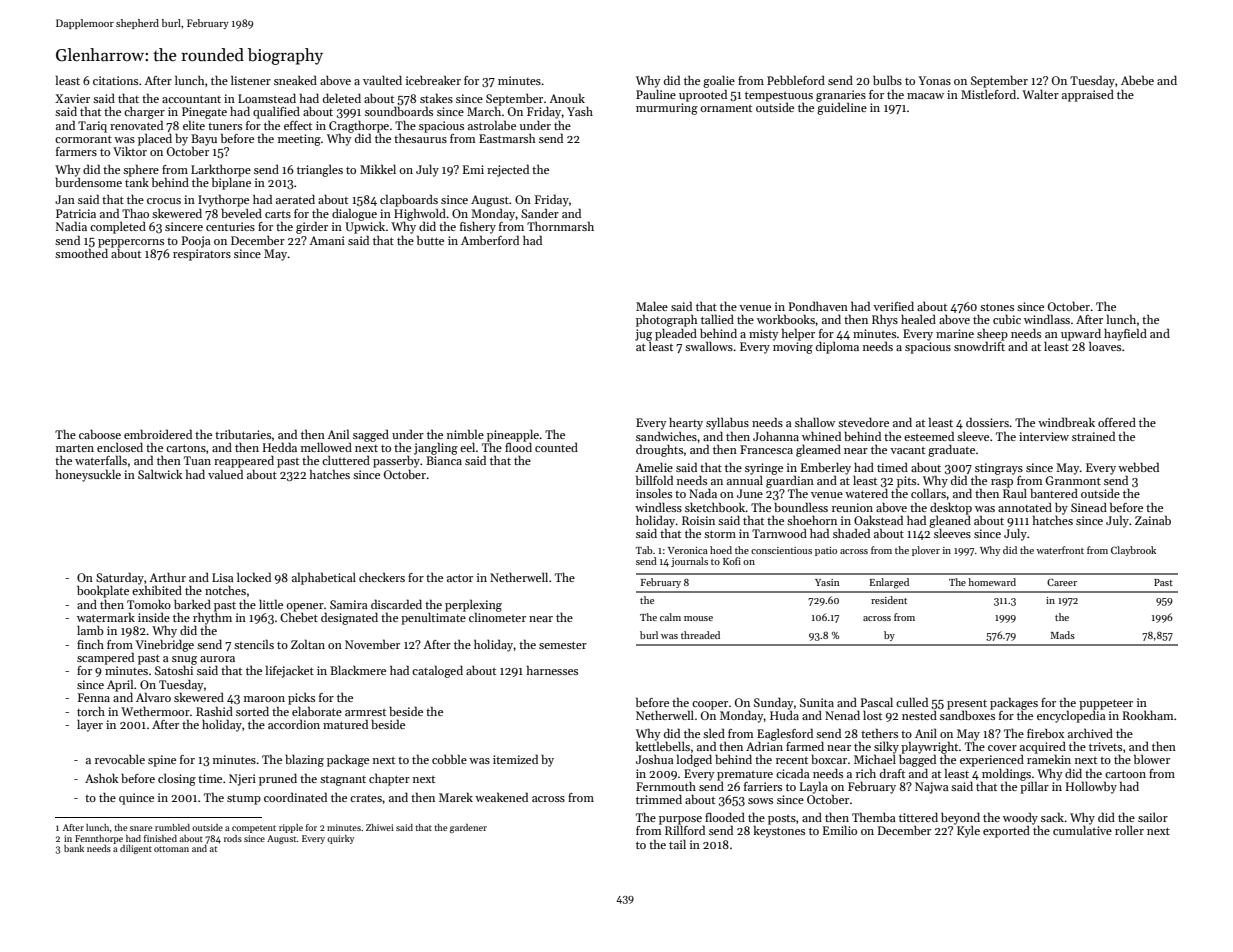 The image size is (1233, 952). What do you see at coordinates (1117, 422) in the screenshot?
I see `offered` at bounding box center [1117, 422].
